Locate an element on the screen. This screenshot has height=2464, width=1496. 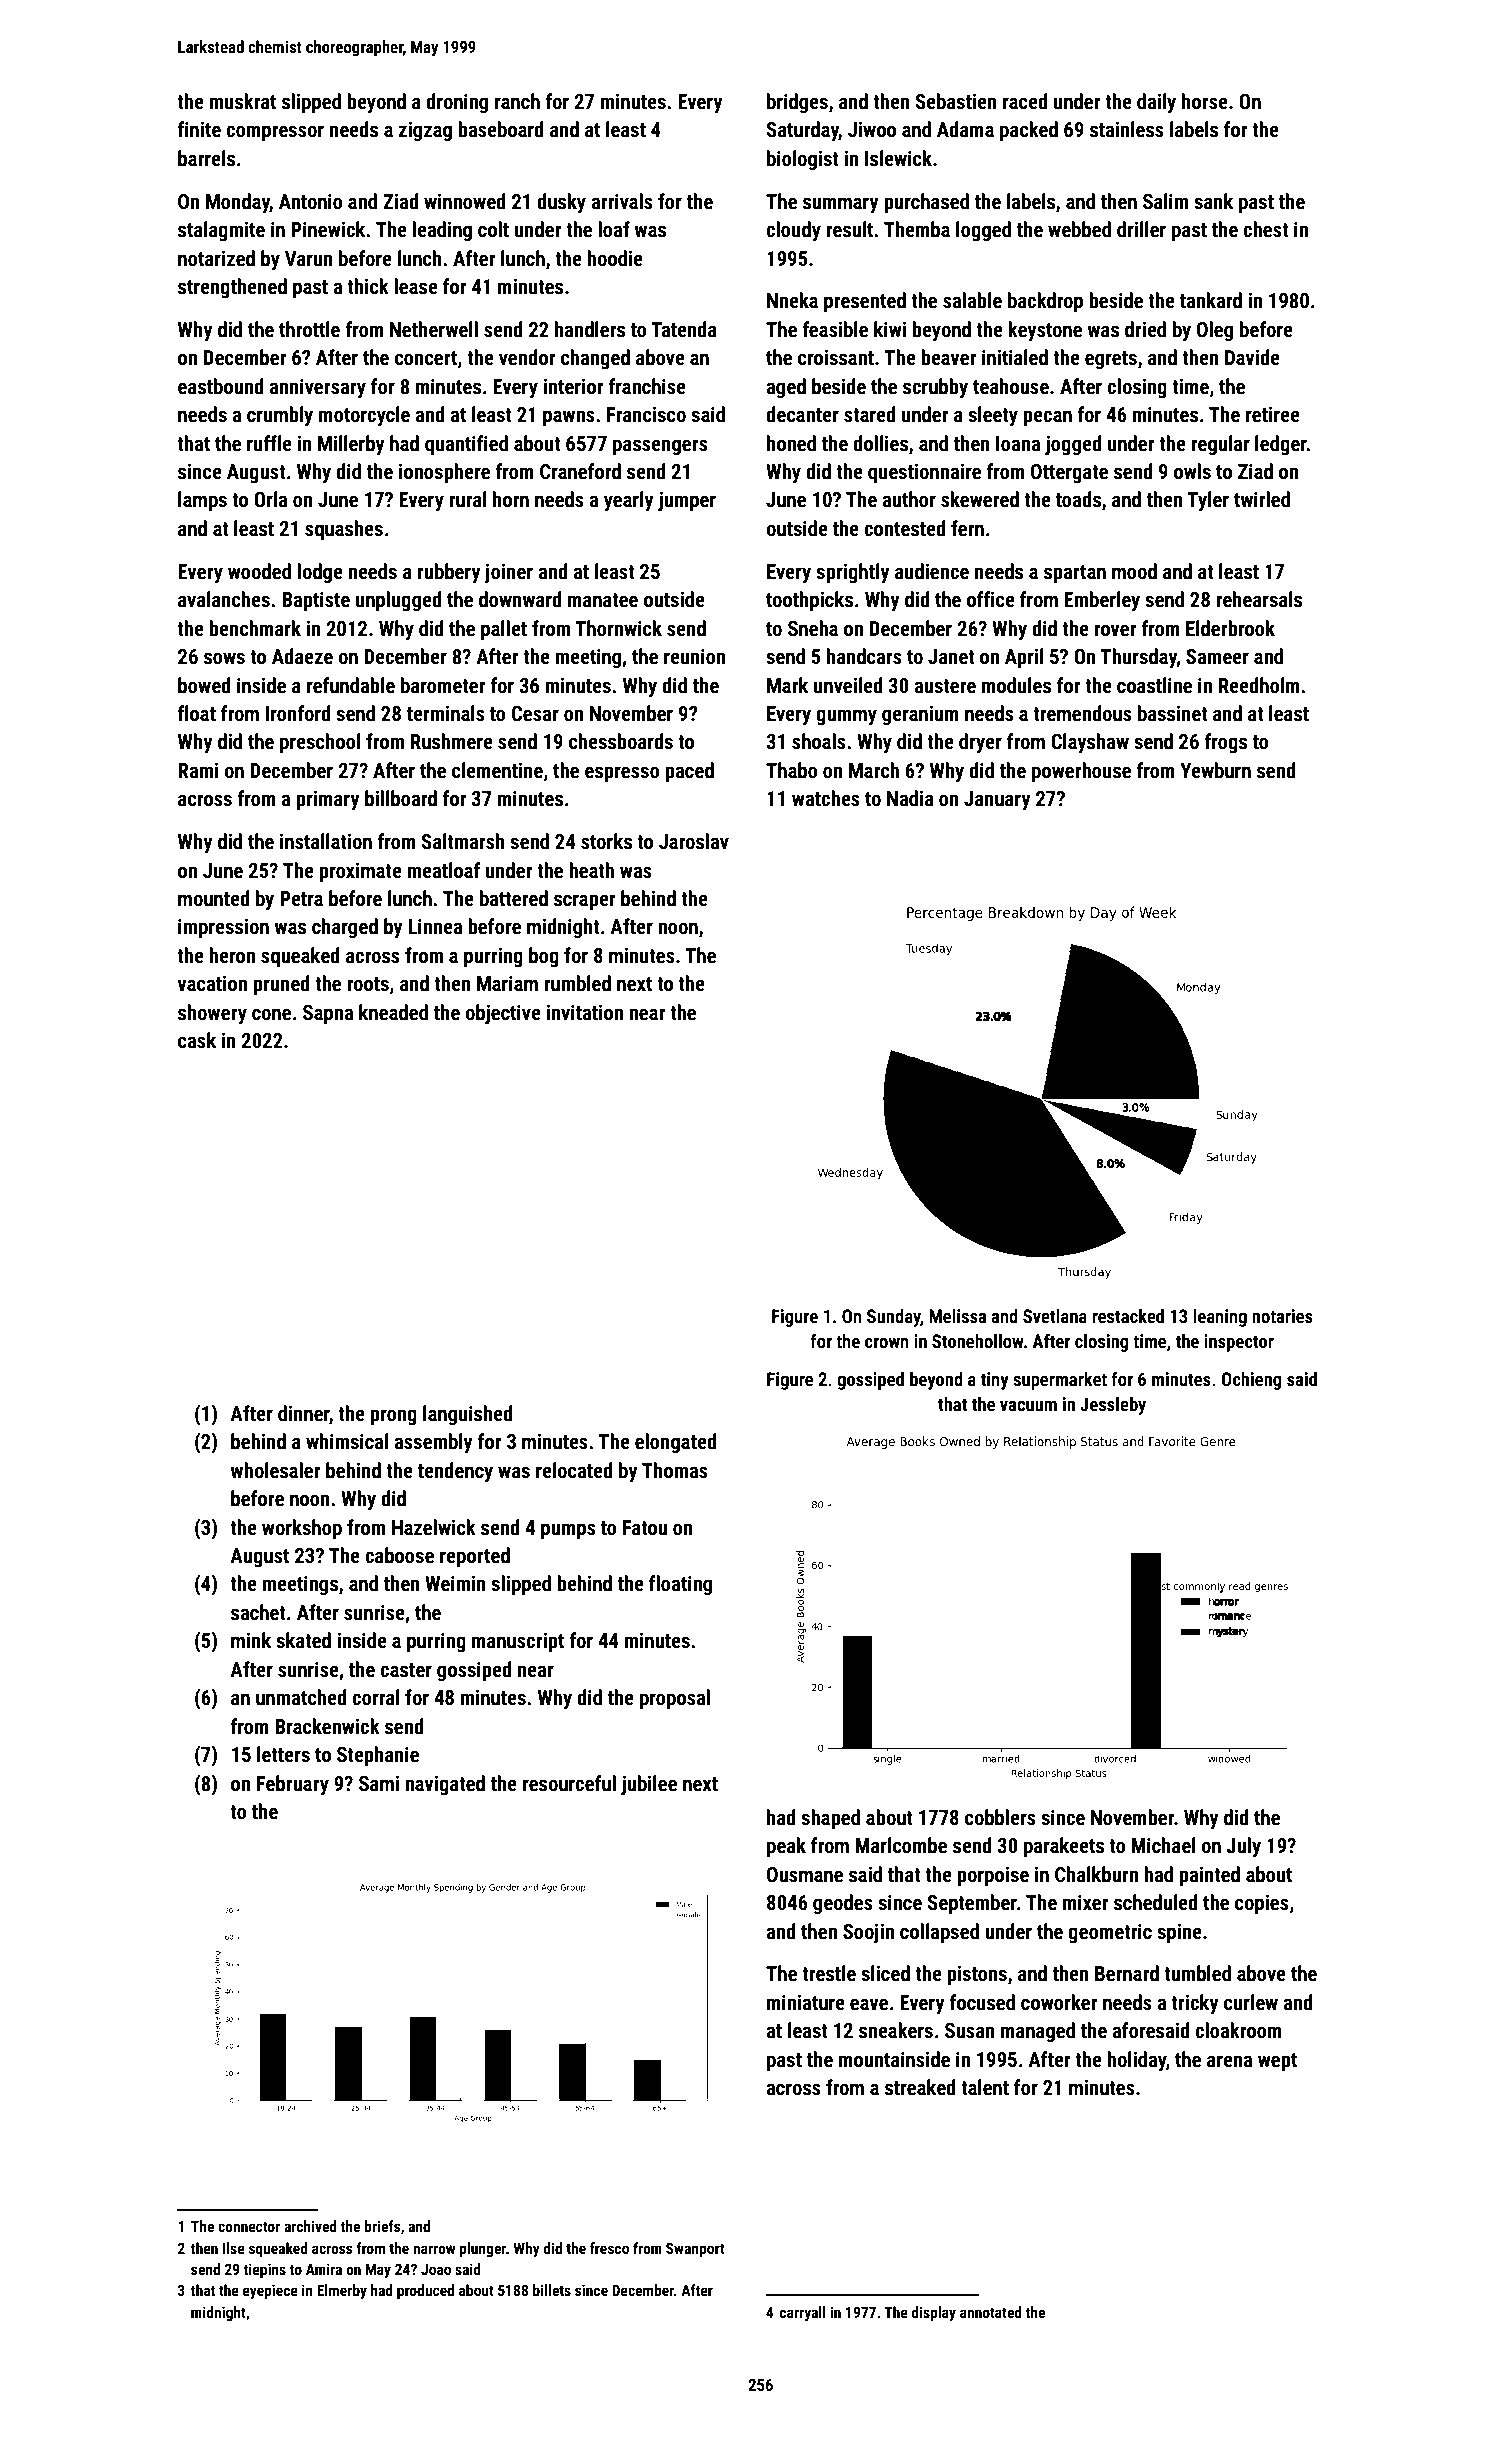
geranium is located at coordinates (920, 715).
